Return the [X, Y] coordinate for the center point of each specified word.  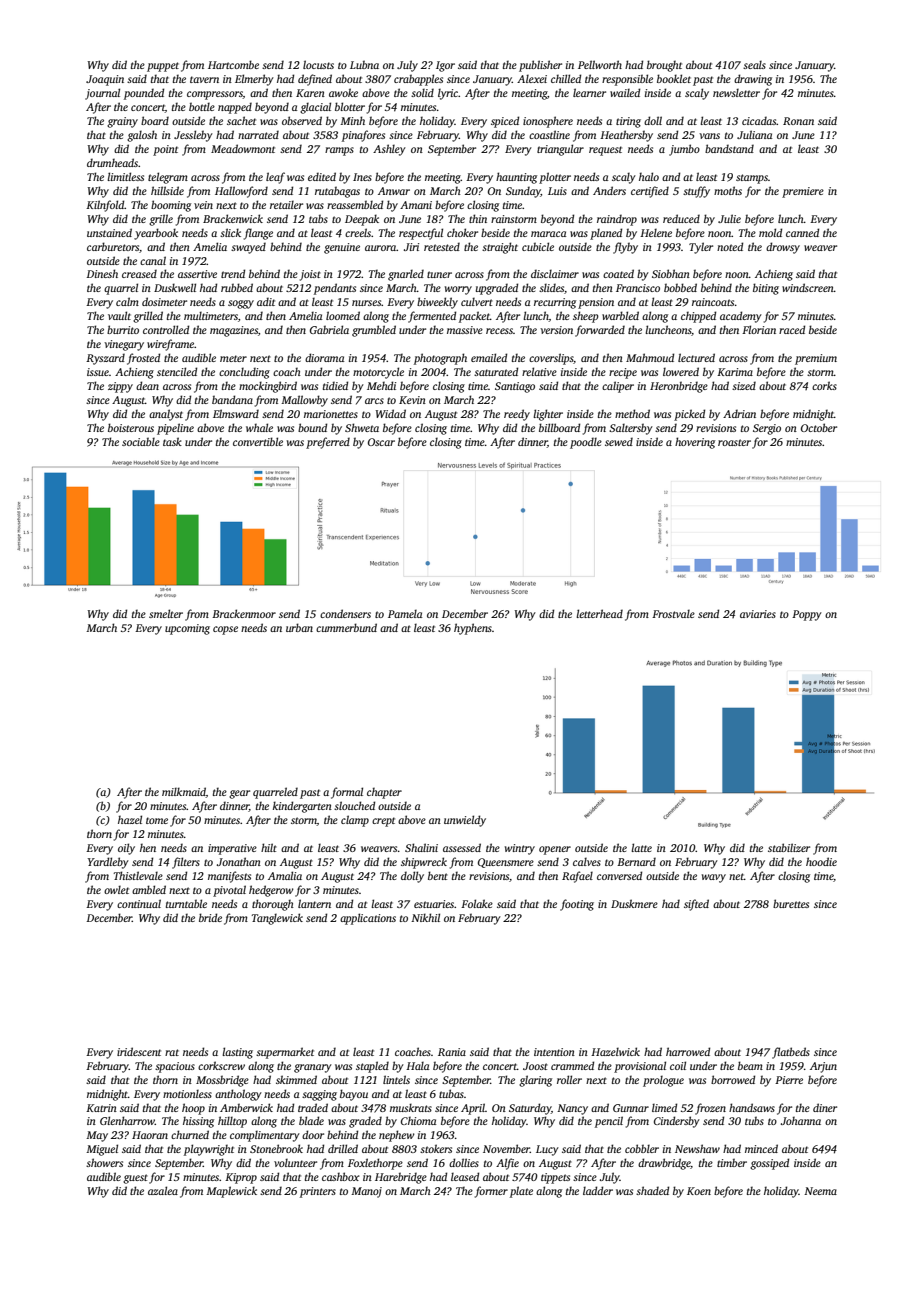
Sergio [767, 429]
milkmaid [184, 792]
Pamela [405, 613]
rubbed [237, 287]
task [172, 441]
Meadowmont [243, 148]
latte [641, 847]
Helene [656, 232]
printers [318, 1192]
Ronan [798, 121]
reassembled [355, 204]
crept [383, 822]
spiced [505, 122]
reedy [517, 415]
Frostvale [673, 613]
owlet [116, 889]
